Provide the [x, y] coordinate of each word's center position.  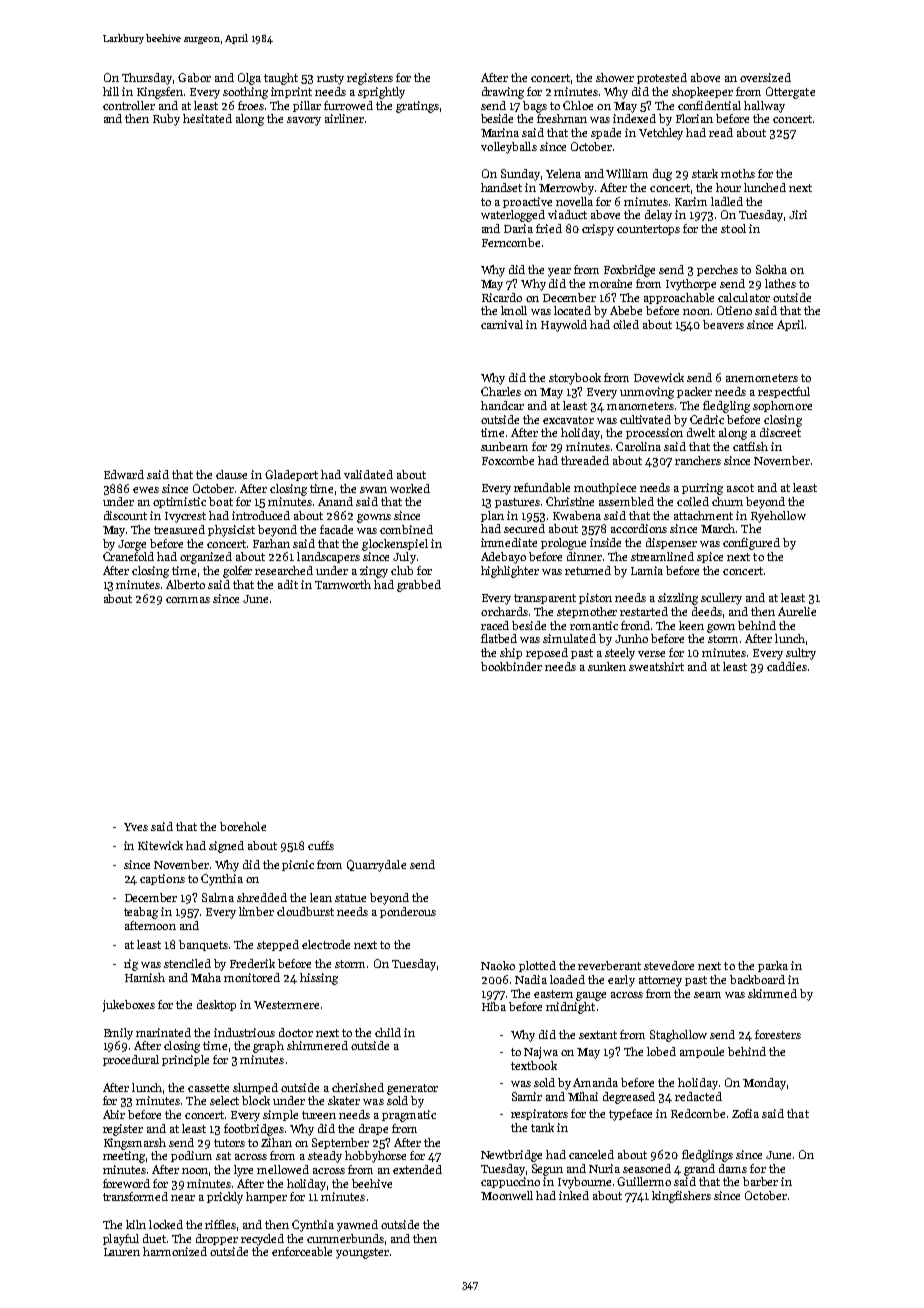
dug [662, 175]
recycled [262, 1240]
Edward [124, 474]
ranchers [698, 460]
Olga [249, 79]
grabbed [419, 586]
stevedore [669, 965]
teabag [141, 913]
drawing [503, 93]
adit [288, 584]
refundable [542, 487]
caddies [787, 666]
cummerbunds [345, 1238]
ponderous [408, 912]
